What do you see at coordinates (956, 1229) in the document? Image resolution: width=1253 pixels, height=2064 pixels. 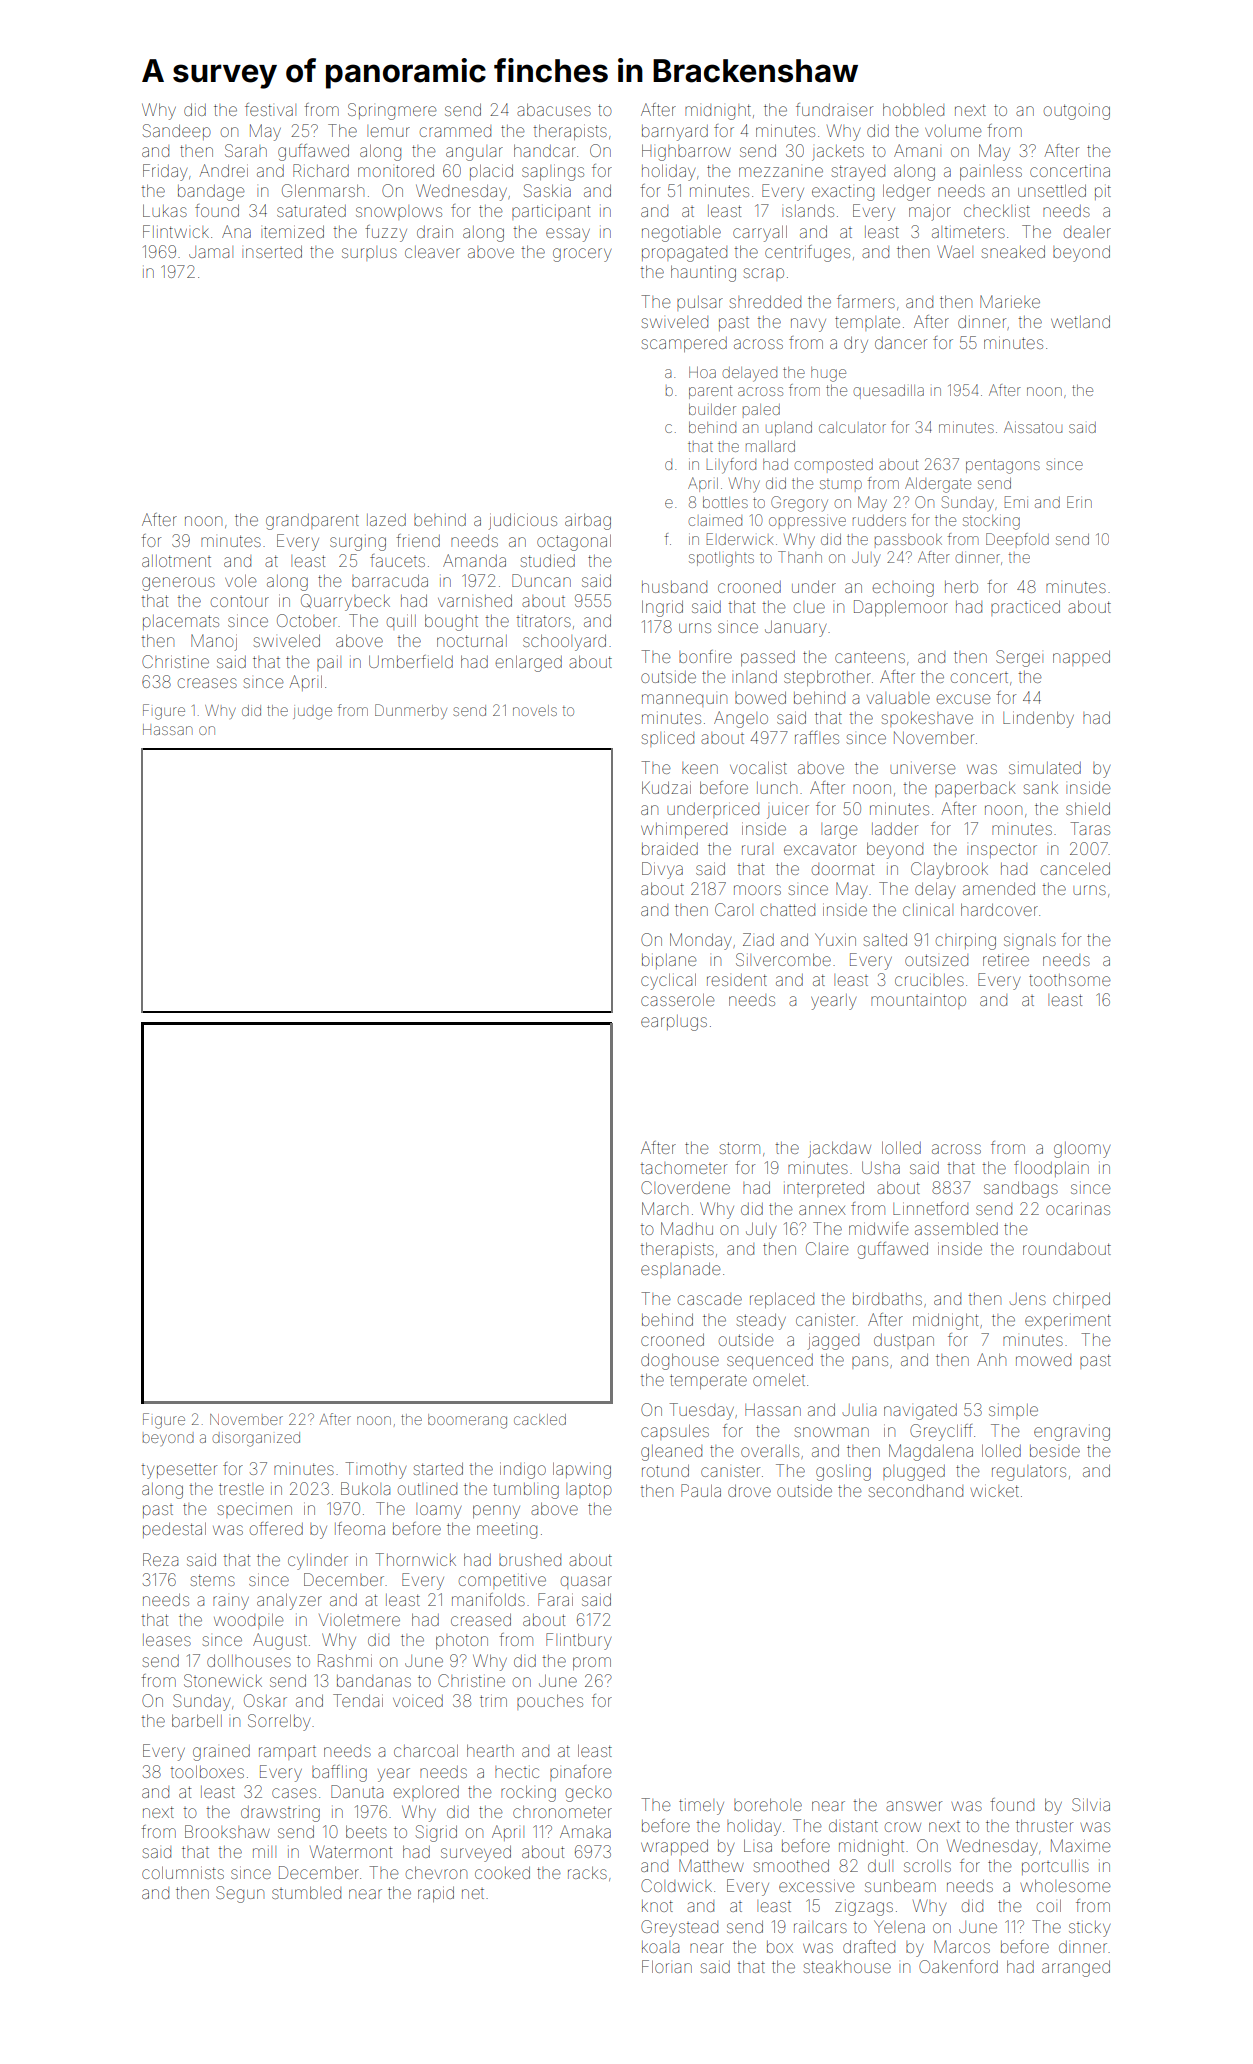 I see `assembled` at bounding box center [956, 1229].
